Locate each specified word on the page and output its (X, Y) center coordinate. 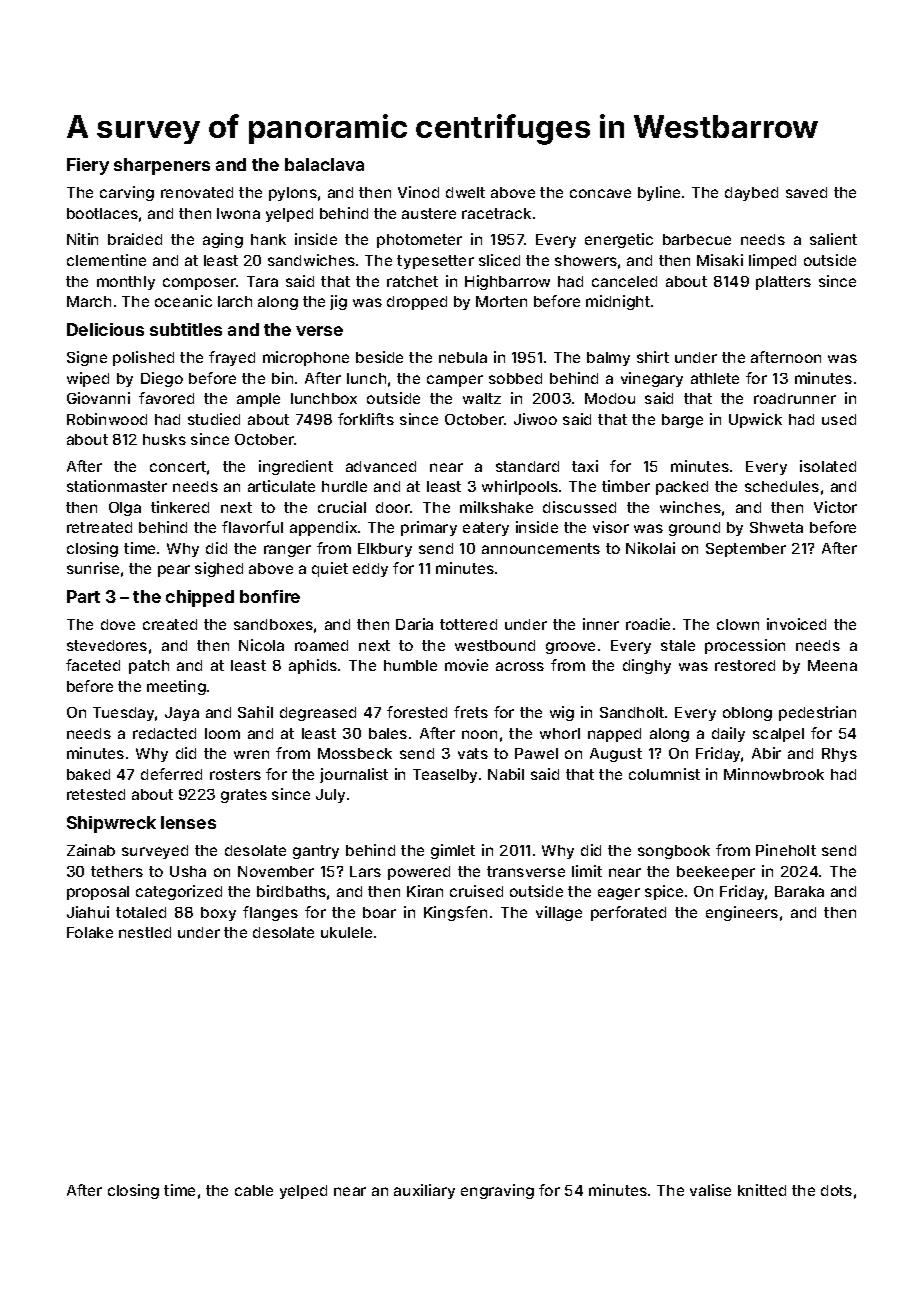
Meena (832, 665)
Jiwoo (535, 419)
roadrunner (795, 398)
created (170, 624)
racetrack (496, 213)
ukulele (346, 932)
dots (836, 1190)
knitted (762, 1190)
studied (214, 419)
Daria (414, 624)
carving (127, 193)
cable (254, 1190)
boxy (218, 914)
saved (806, 192)
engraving (497, 1191)
